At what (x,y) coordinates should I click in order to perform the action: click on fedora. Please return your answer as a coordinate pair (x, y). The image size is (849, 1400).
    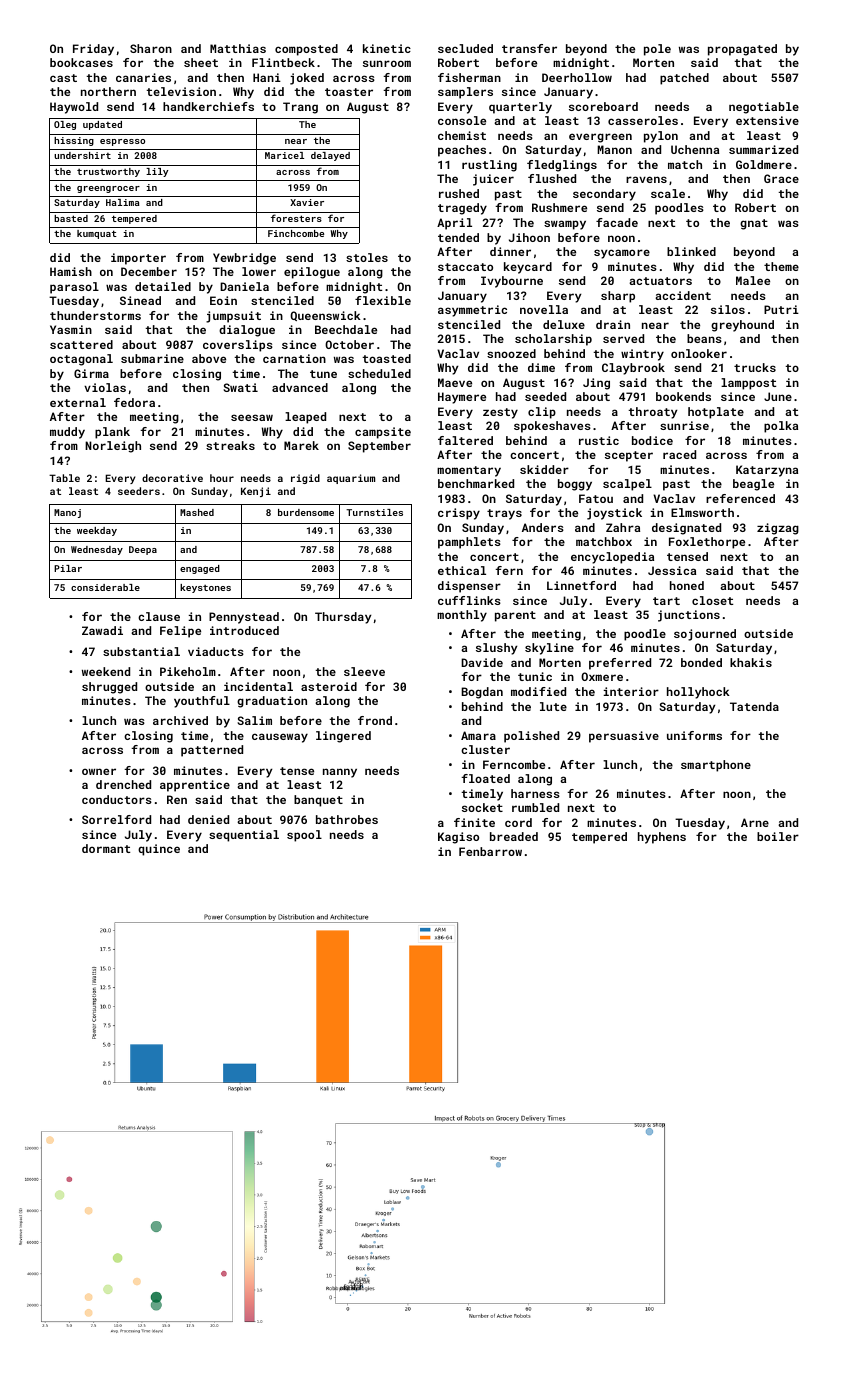
    Looking at the image, I should click on (134, 402).
